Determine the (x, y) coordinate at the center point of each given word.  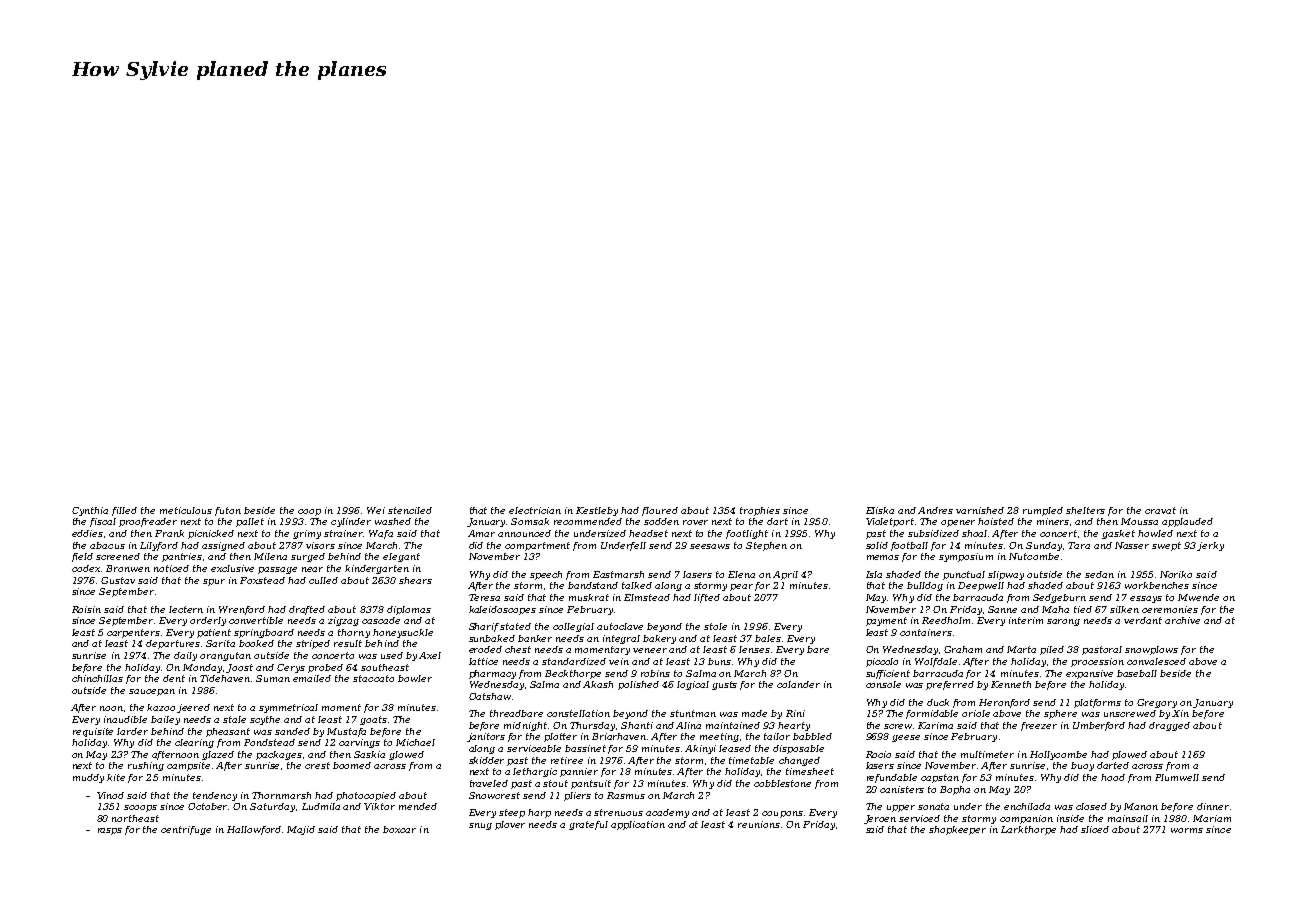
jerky (1210, 546)
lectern (186, 609)
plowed (1129, 755)
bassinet (585, 748)
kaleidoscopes (502, 610)
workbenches (1157, 585)
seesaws (710, 546)
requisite (93, 732)
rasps (110, 831)
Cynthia (90, 511)
